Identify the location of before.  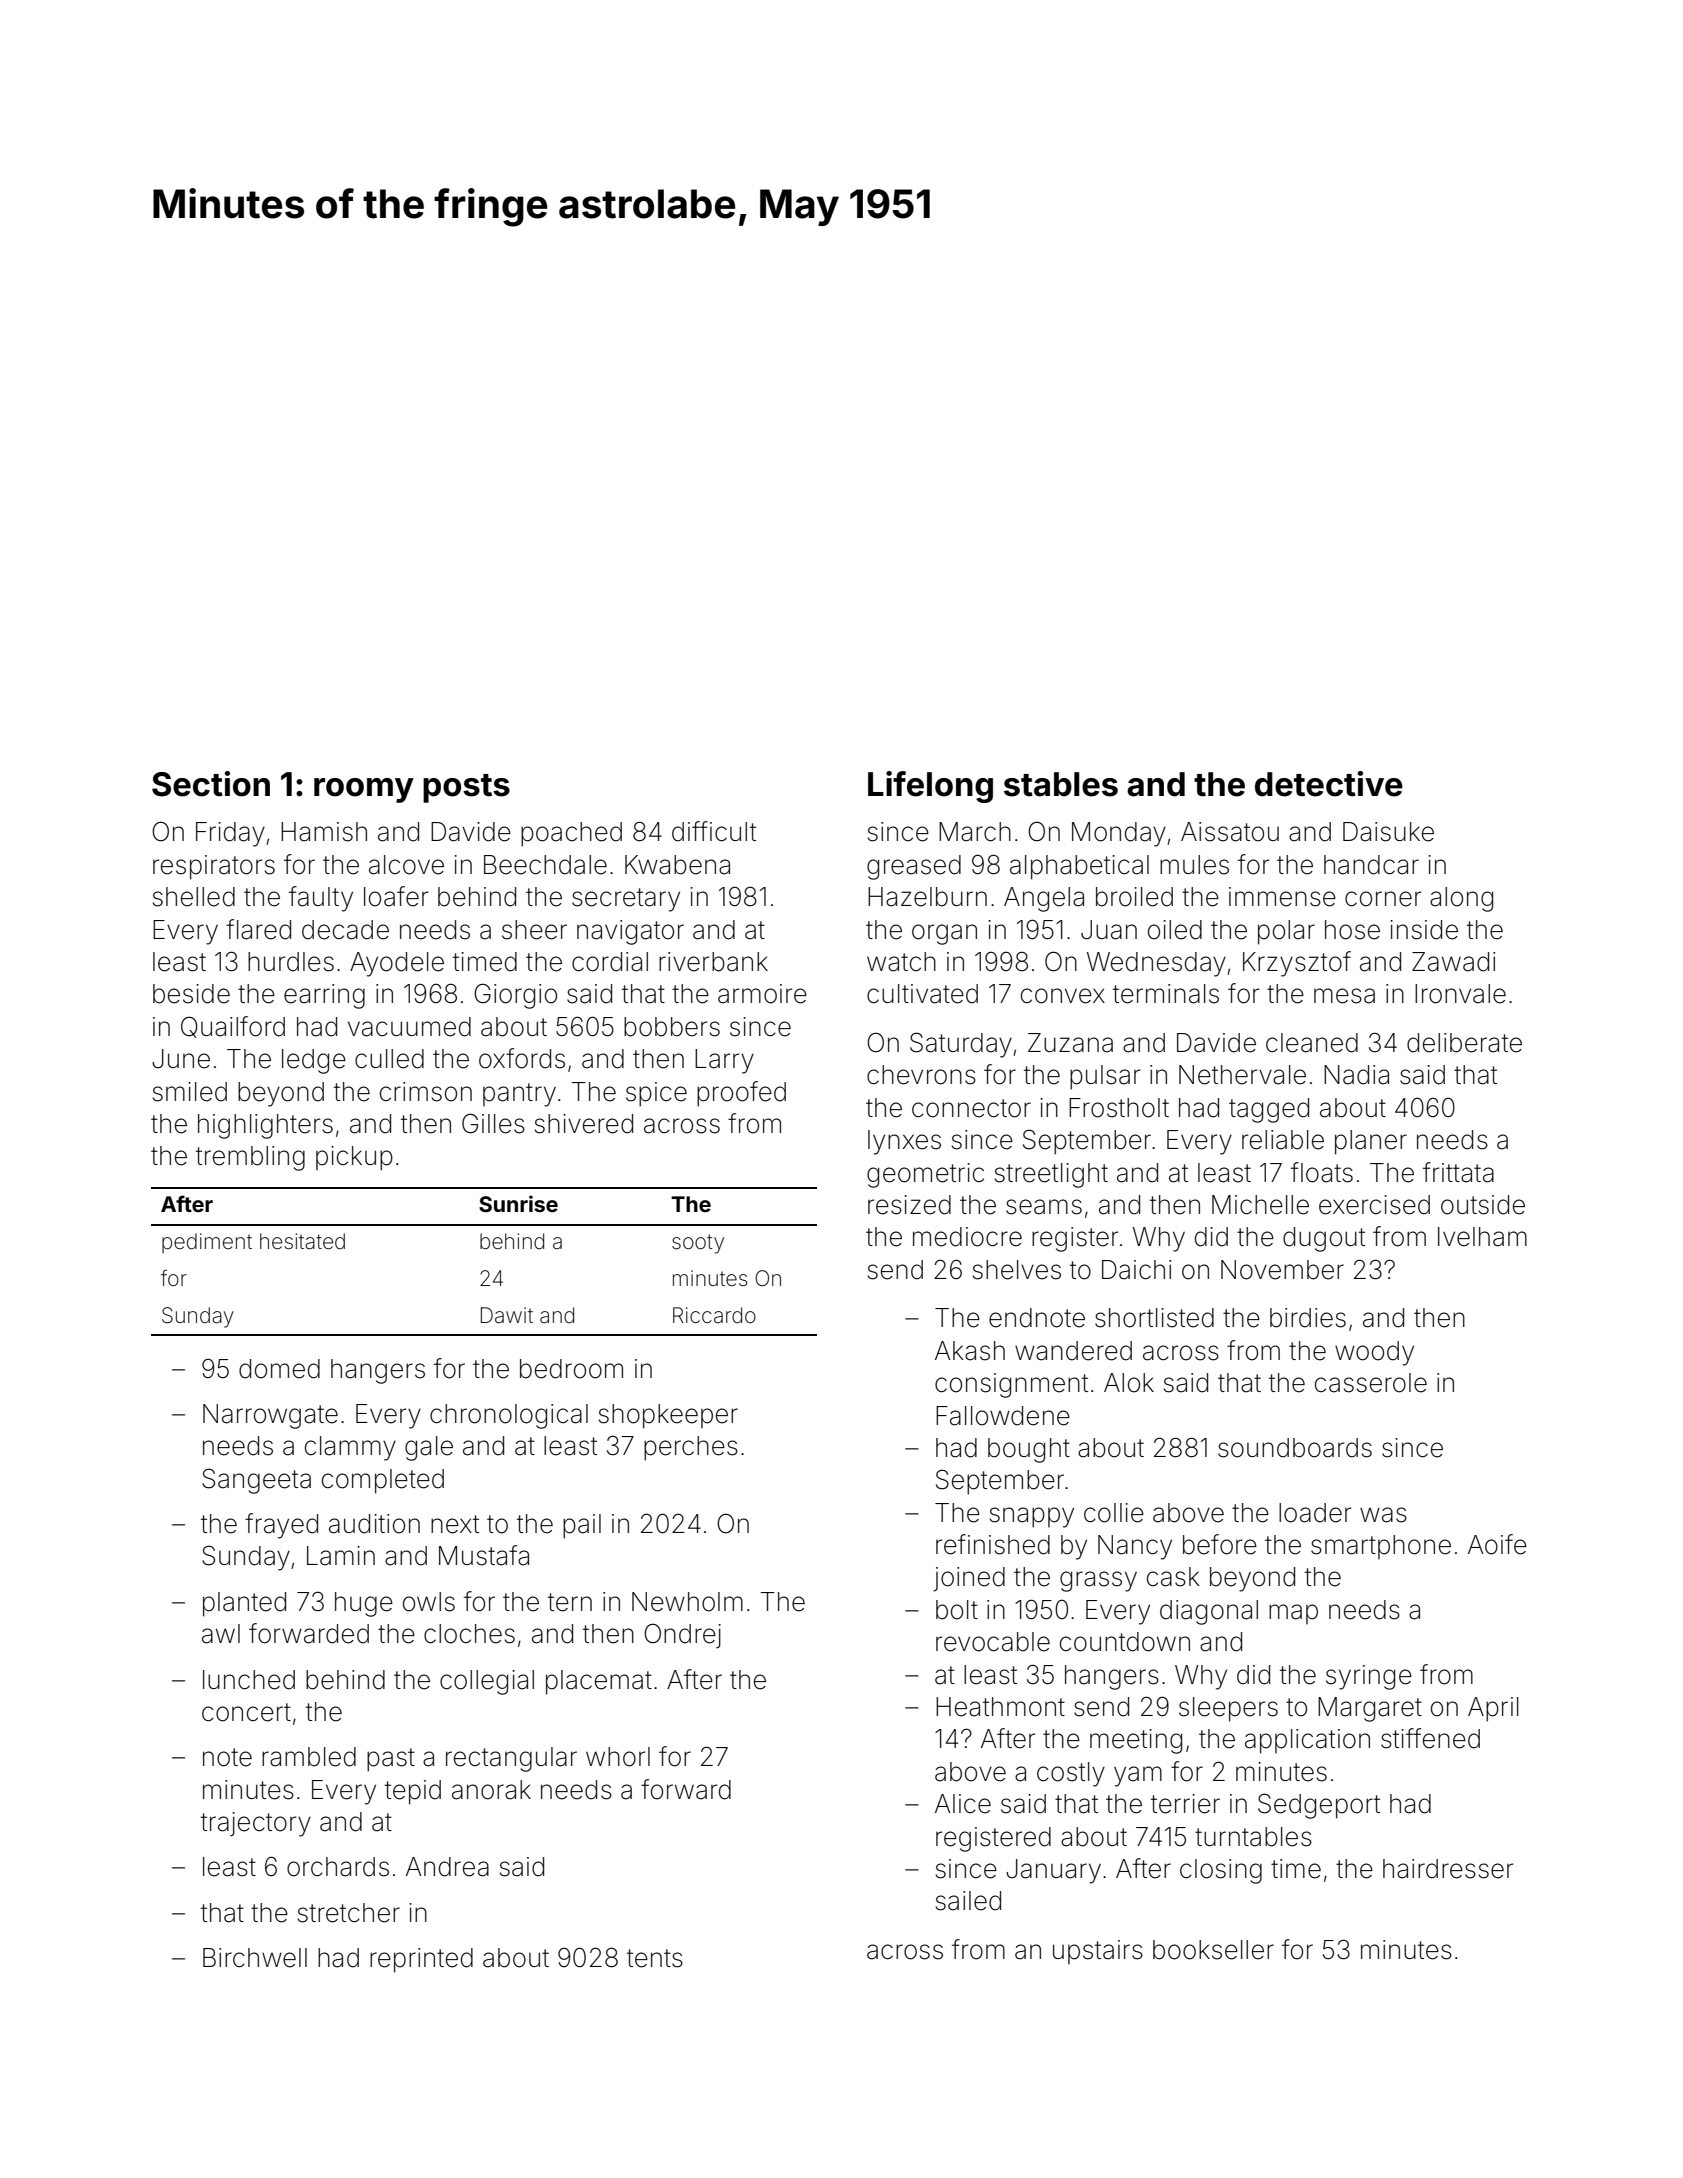
(1220, 1544).
